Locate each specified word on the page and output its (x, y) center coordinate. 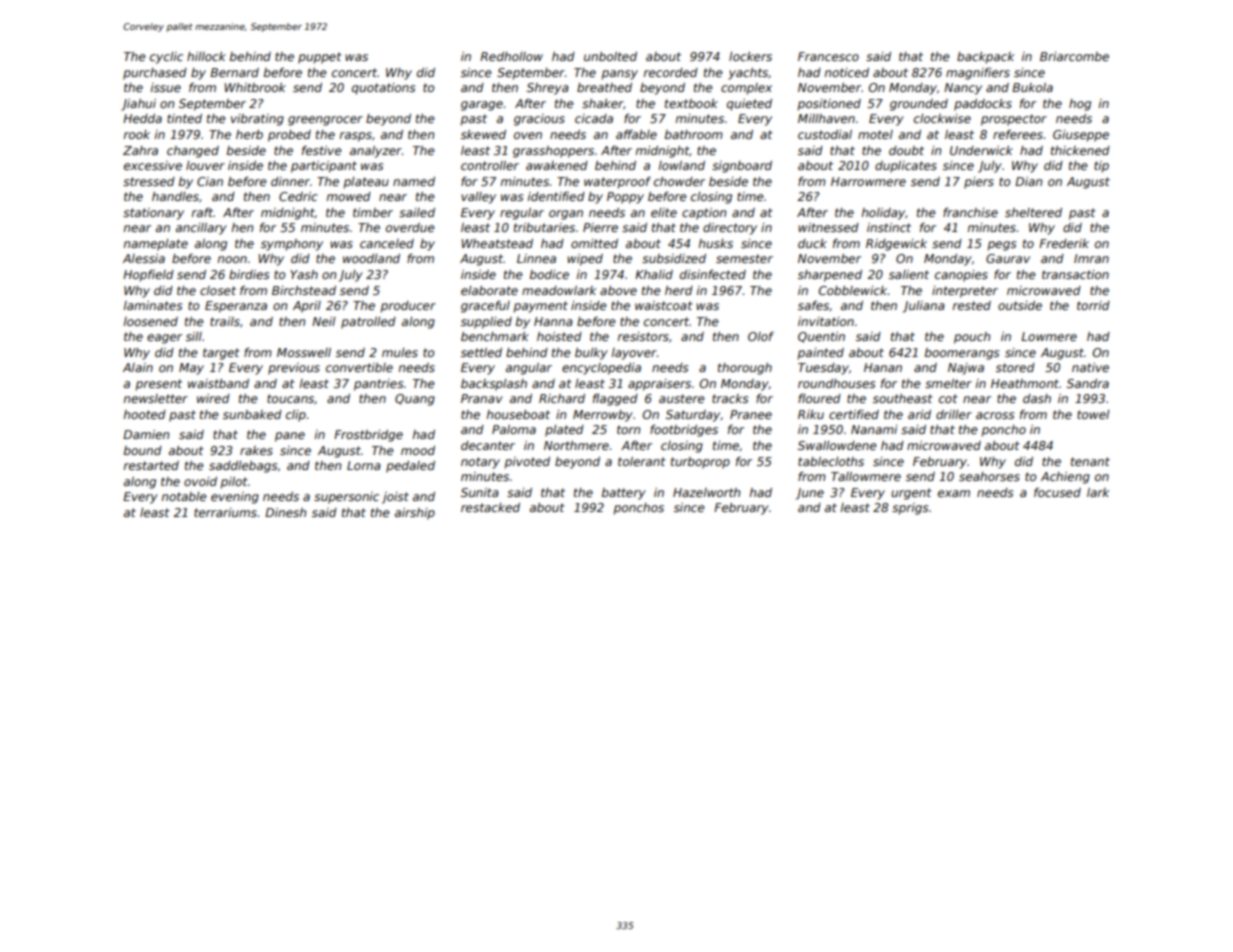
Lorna (364, 465)
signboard (742, 167)
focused (1057, 492)
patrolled (368, 323)
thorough (745, 369)
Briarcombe (1074, 56)
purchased (155, 74)
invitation (826, 321)
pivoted (527, 463)
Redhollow (511, 56)
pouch (972, 338)
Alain (138, 367)
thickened (1080, 150)
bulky (591, 354)
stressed (149, 181)
